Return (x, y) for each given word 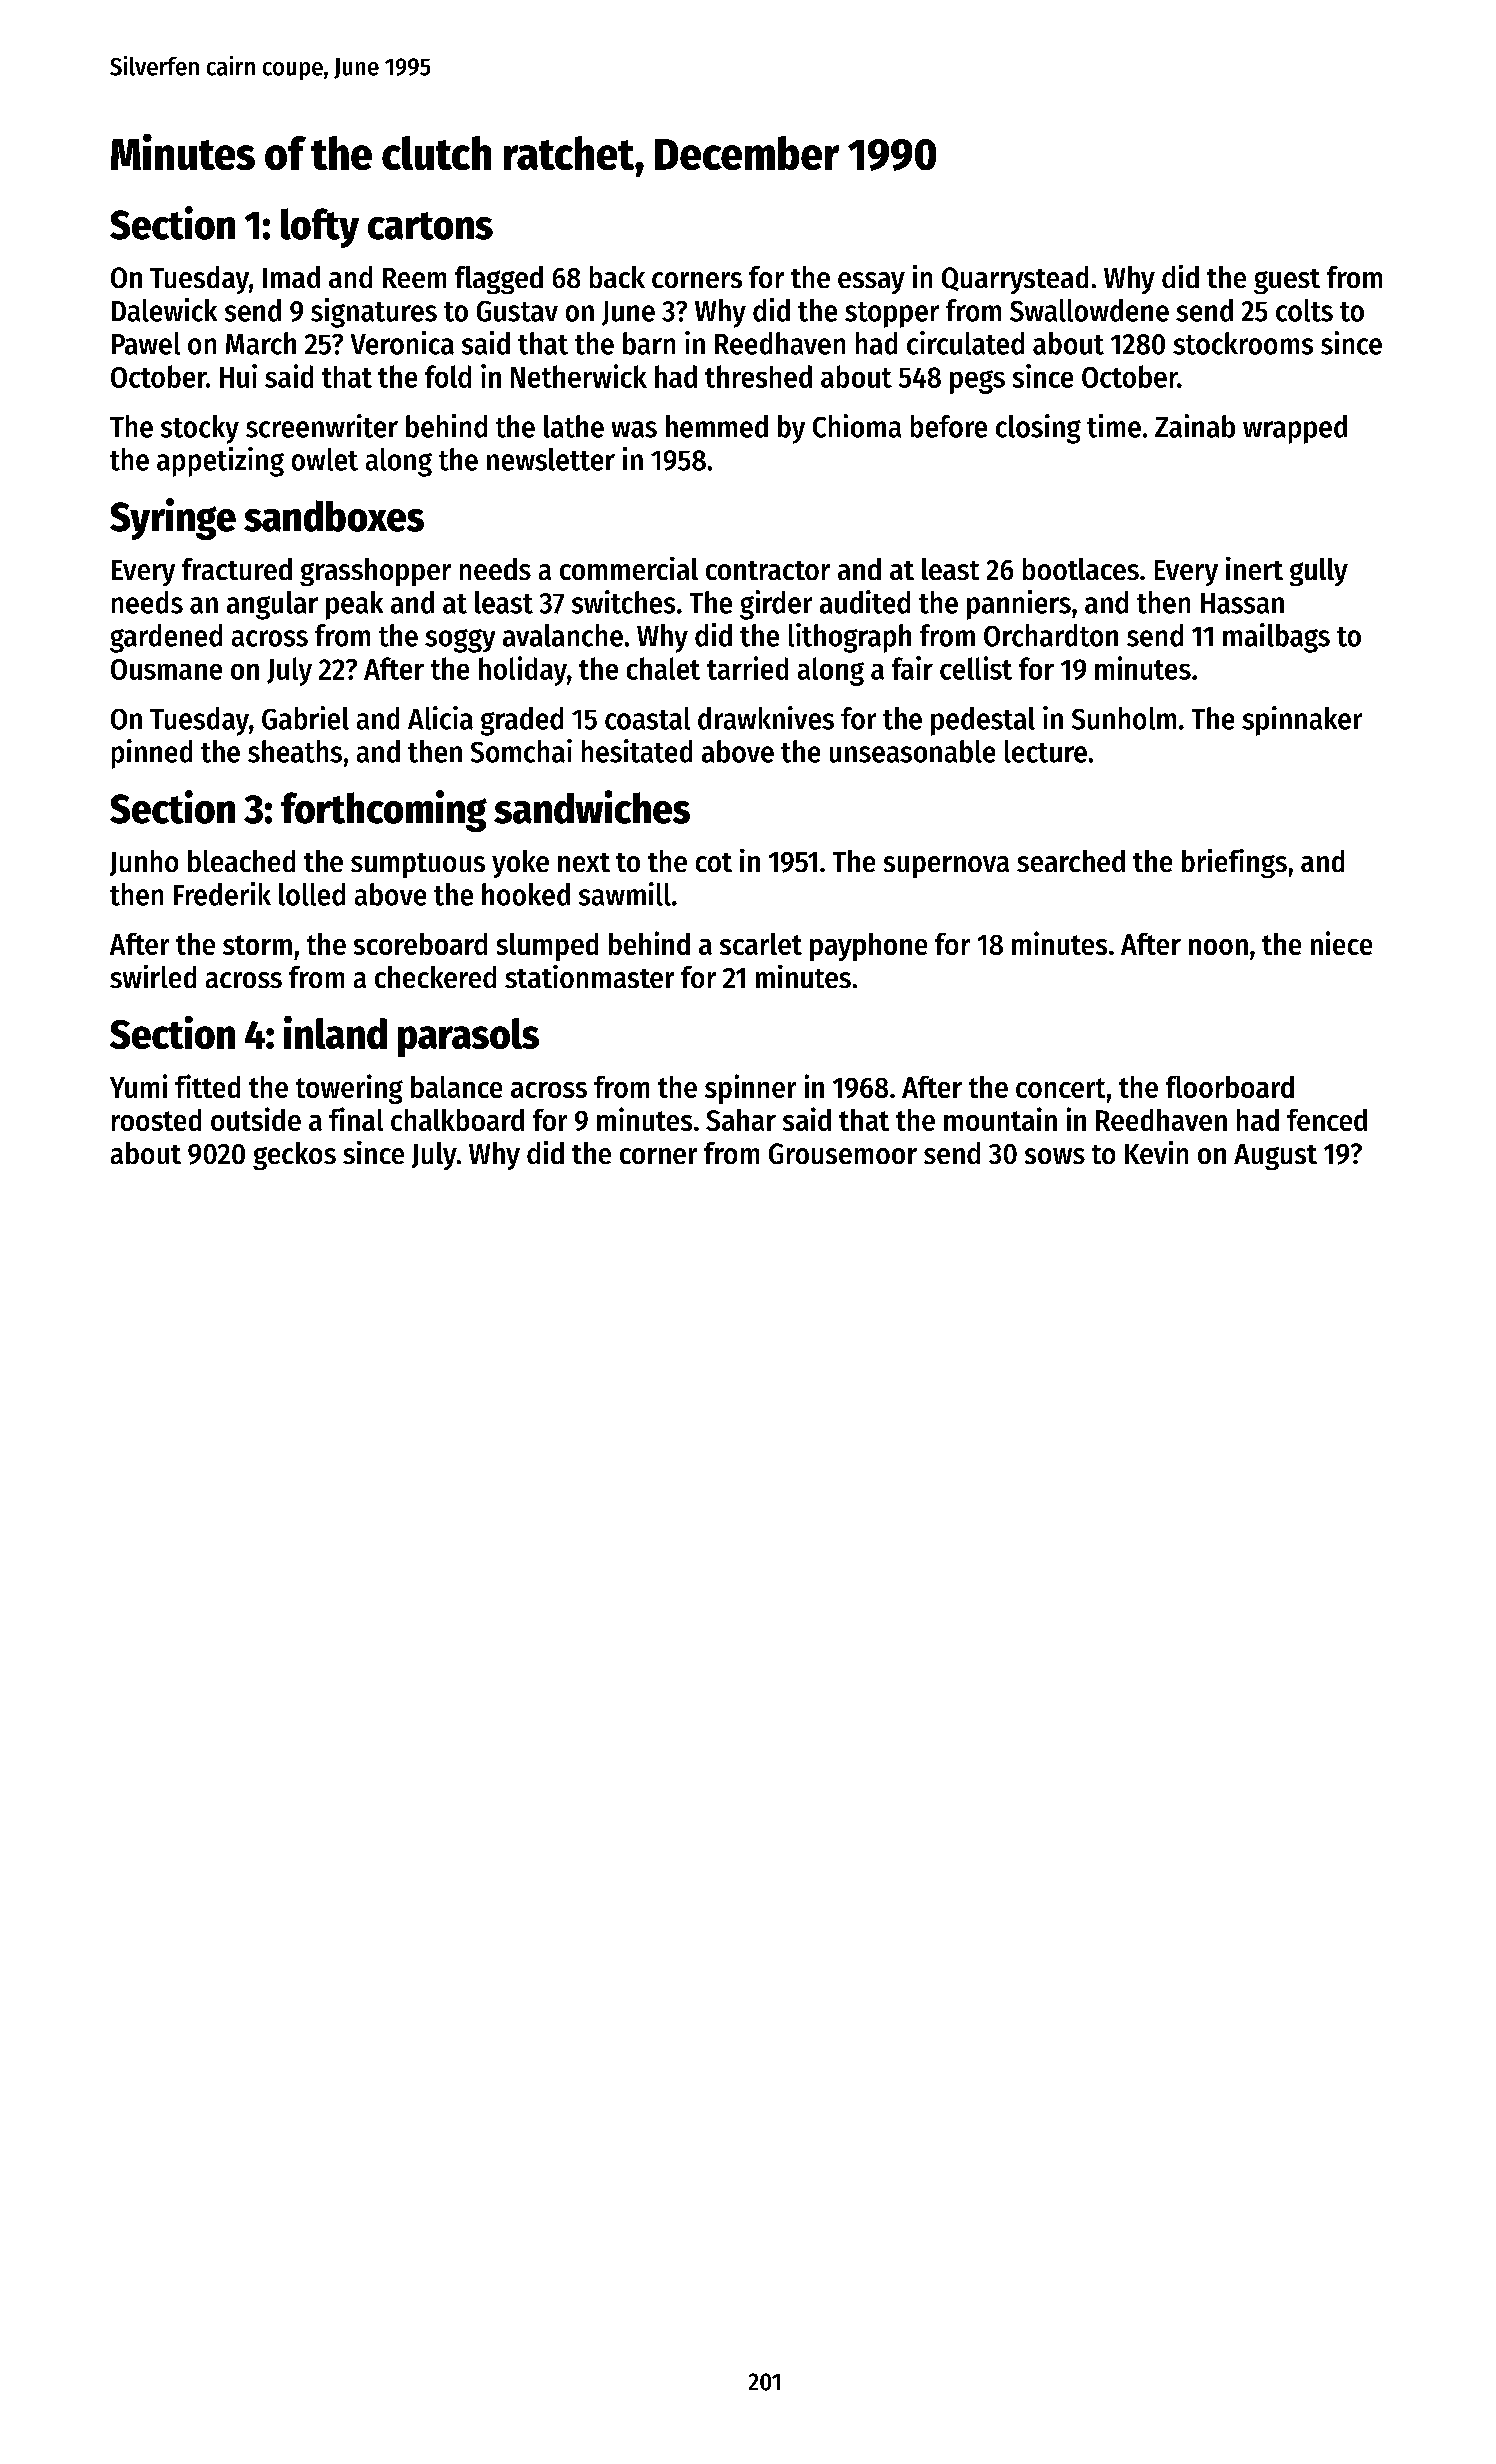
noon (1218, 947)
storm (257, 945)
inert (1254, 568)
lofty (320, 228)
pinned (152, 754)
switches (623, 602)
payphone (868, 947)
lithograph (850, 638)
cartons (430, 226)
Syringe (173, 519)
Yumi (138, 1086)
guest (1287, 281)
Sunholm (1124, 718)
